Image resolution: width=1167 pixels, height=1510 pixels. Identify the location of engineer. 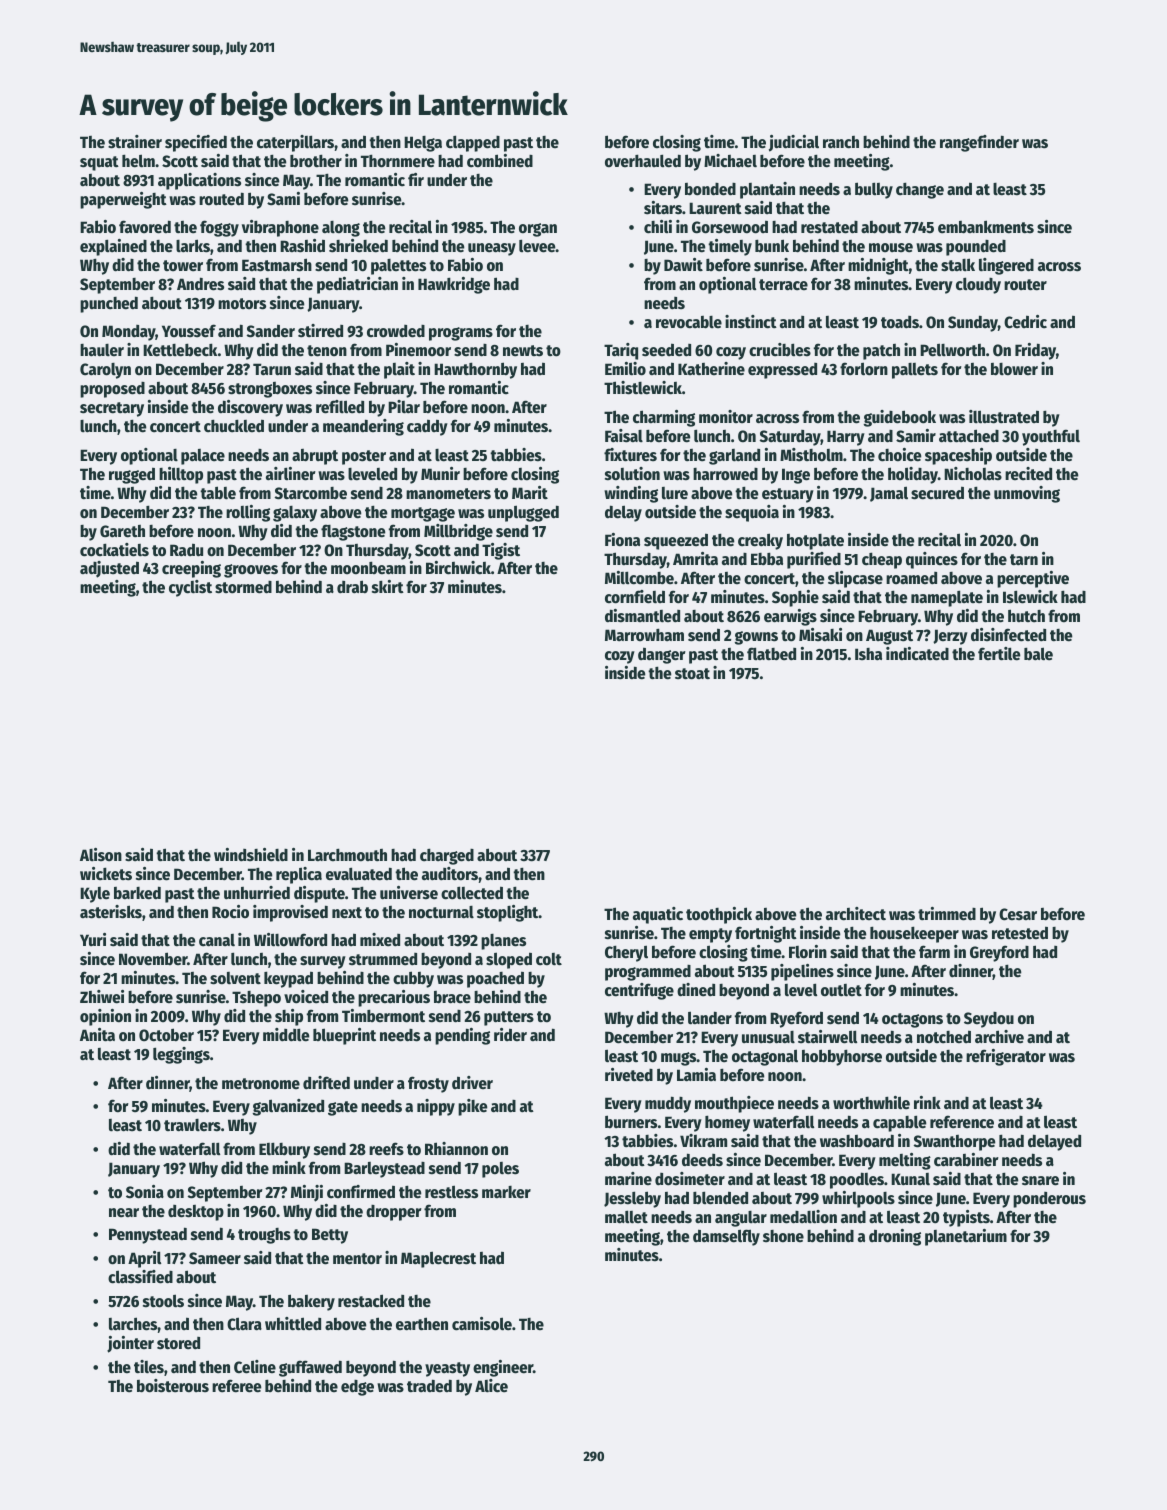
(503, 1368).
